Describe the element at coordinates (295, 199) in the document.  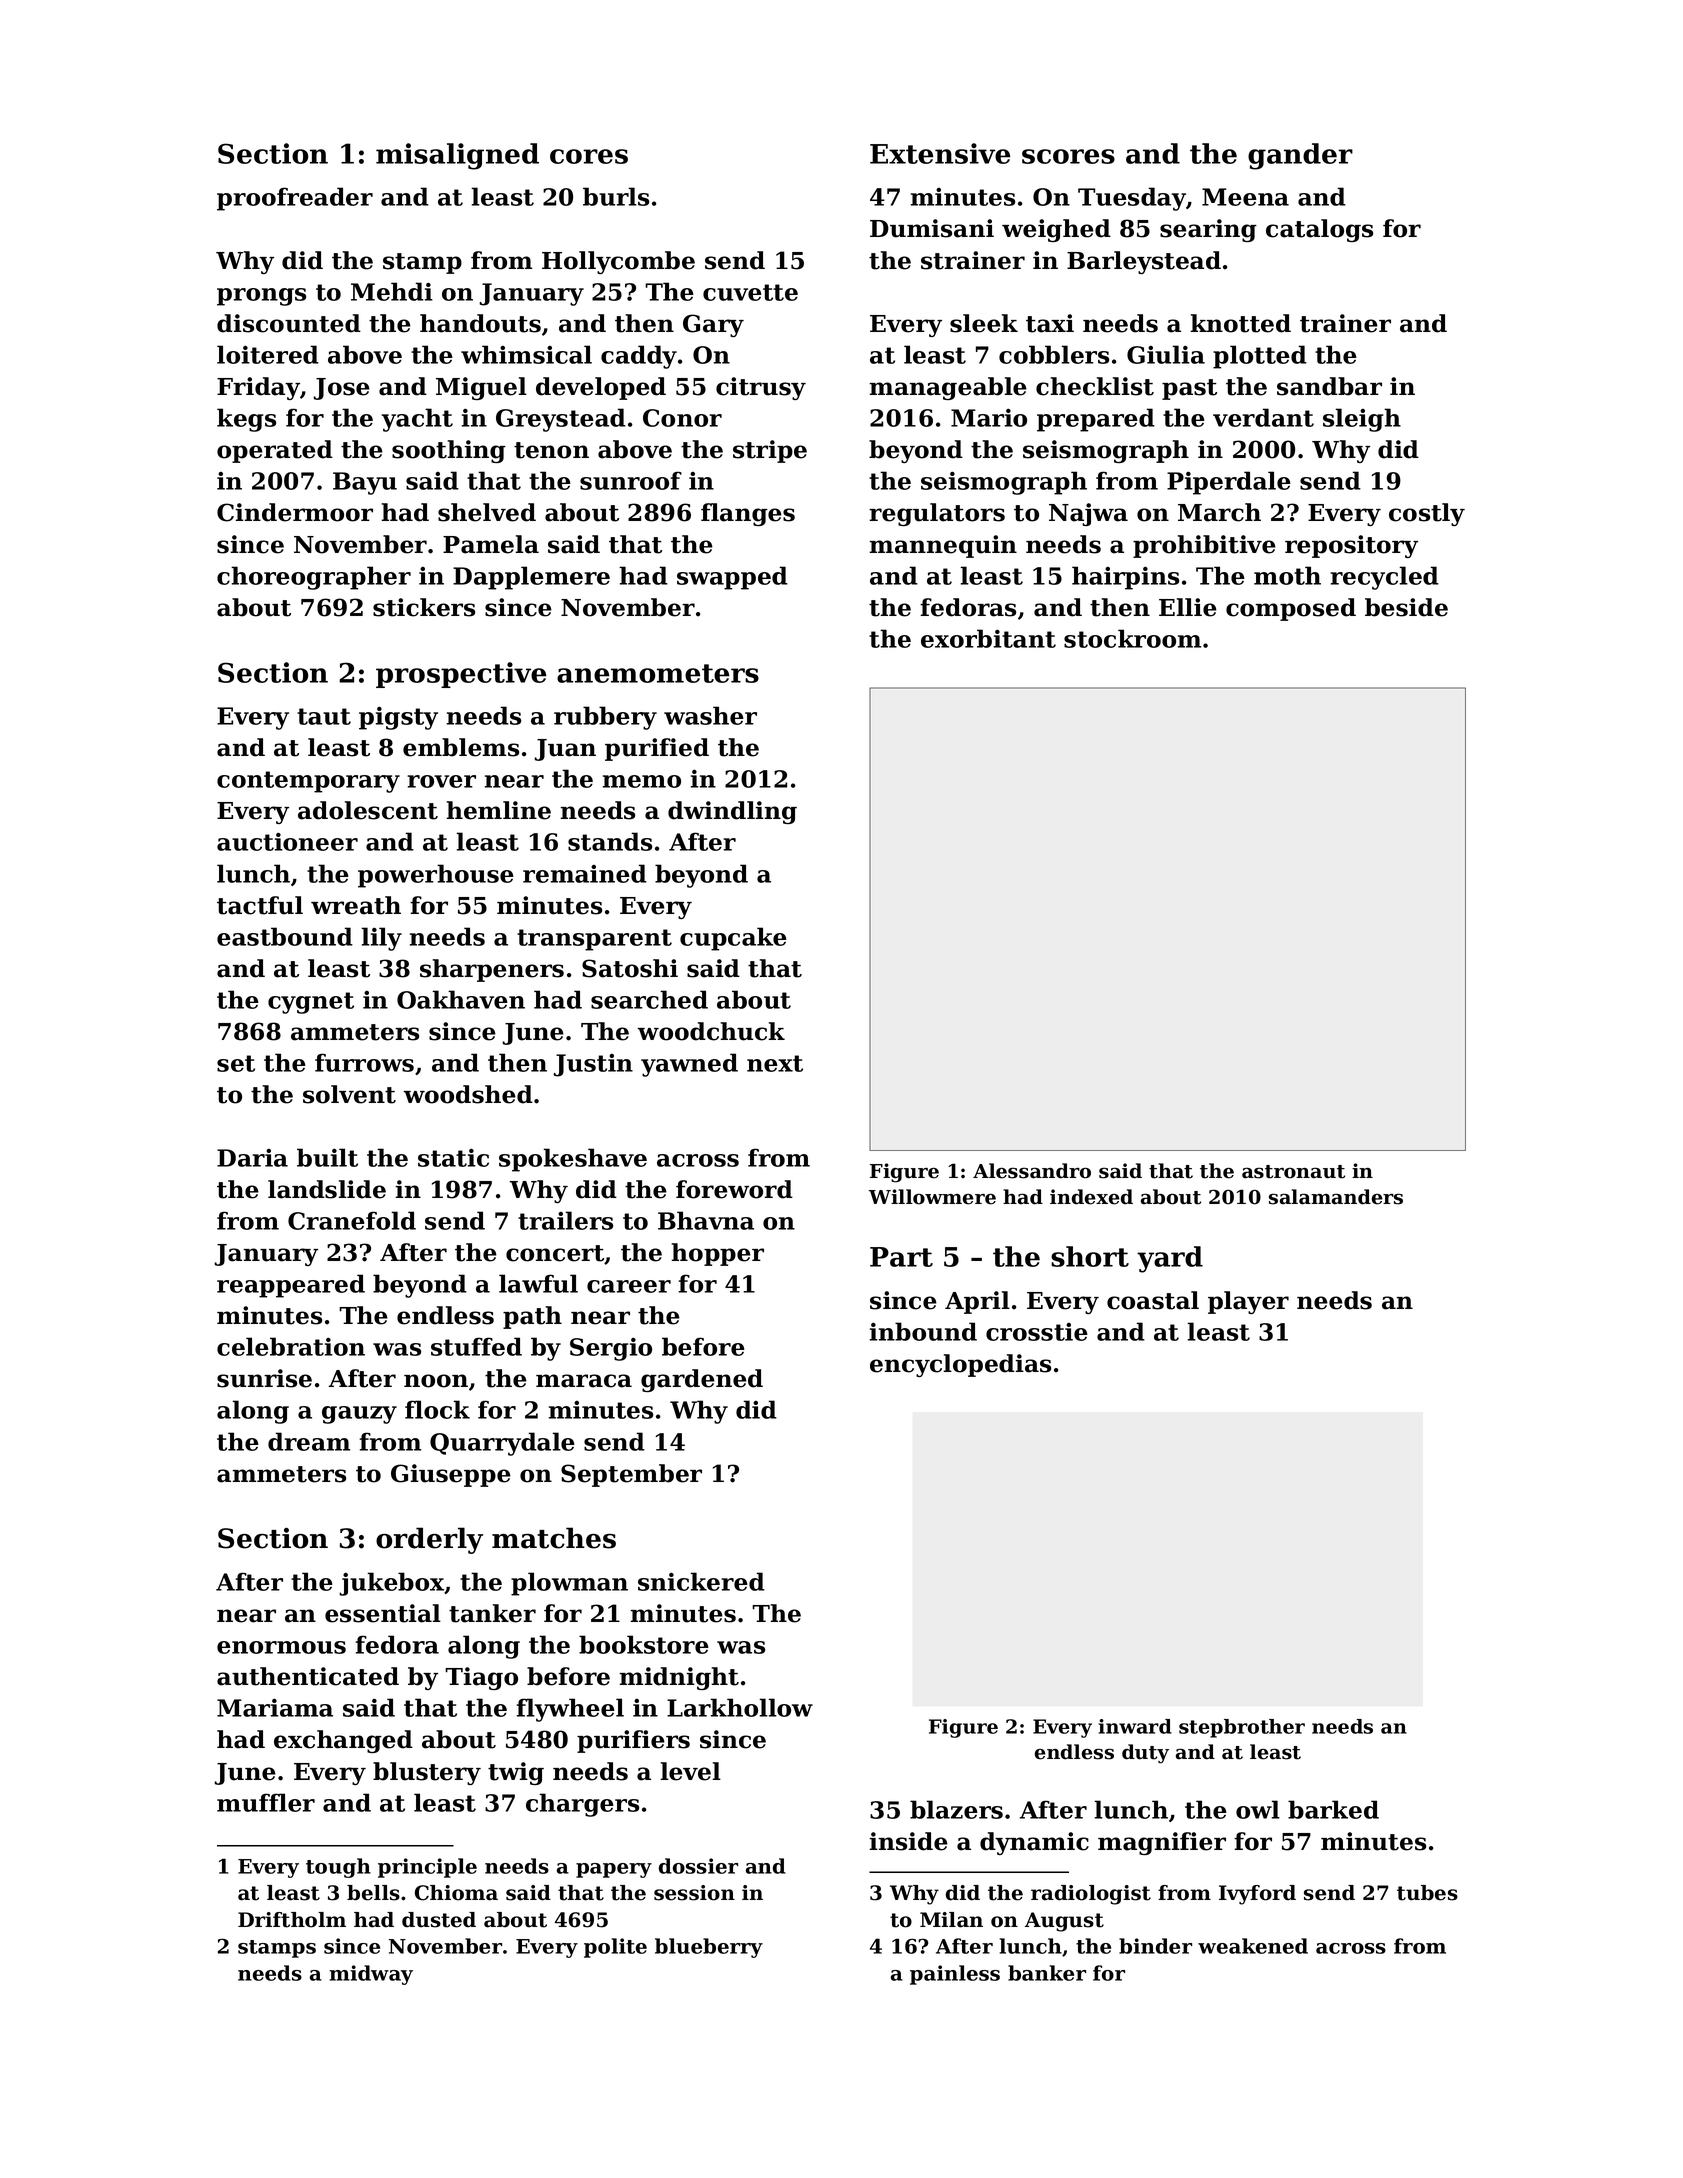
I see `proofreader` at that location.
